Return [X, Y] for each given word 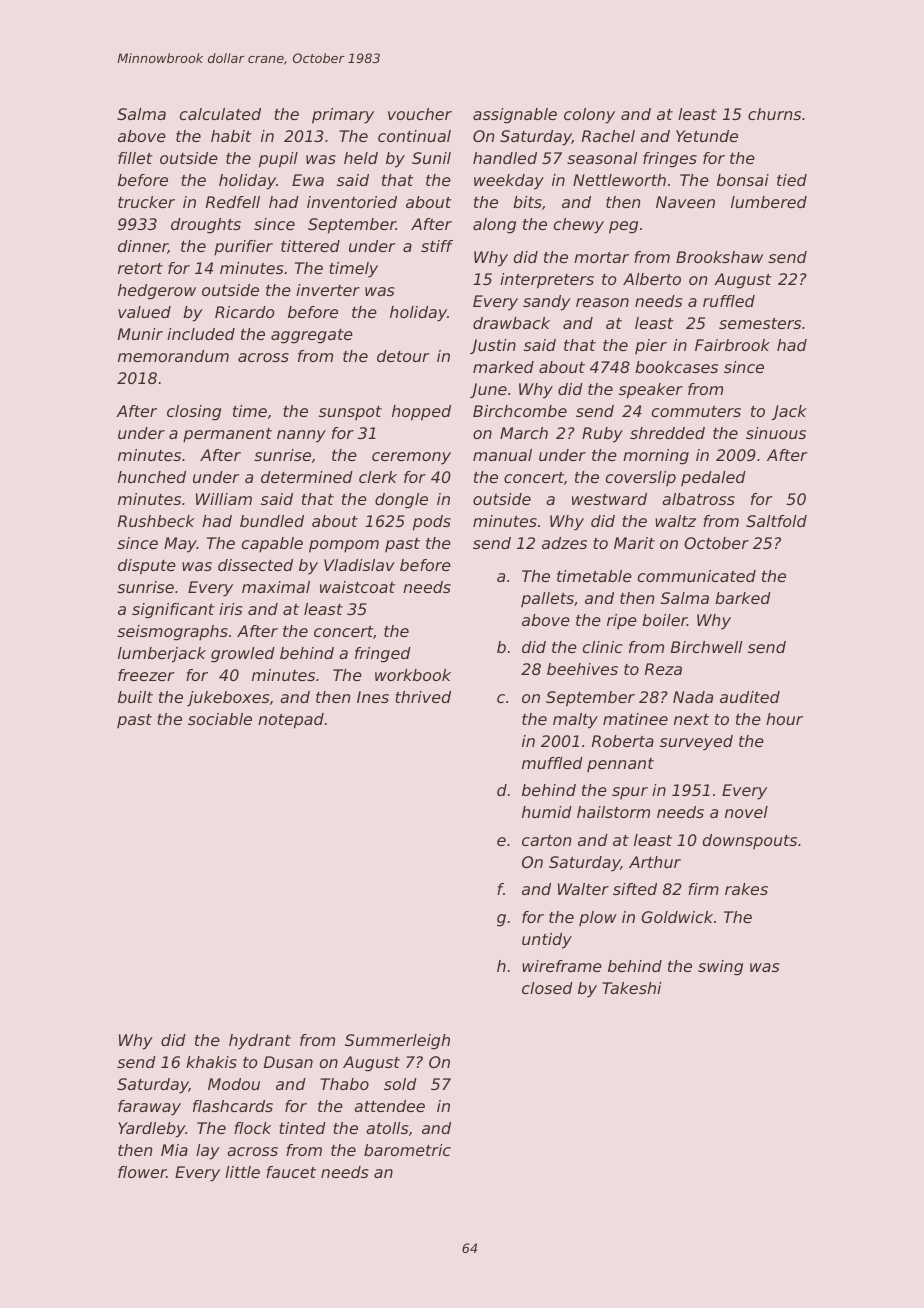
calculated [220, 114]
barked [743, 598]
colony [589, 116]
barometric [407, 1150]
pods [432, 523]
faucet [291, 1172]
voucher [420, 114]
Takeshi [631, 988]
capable [272, 545]
